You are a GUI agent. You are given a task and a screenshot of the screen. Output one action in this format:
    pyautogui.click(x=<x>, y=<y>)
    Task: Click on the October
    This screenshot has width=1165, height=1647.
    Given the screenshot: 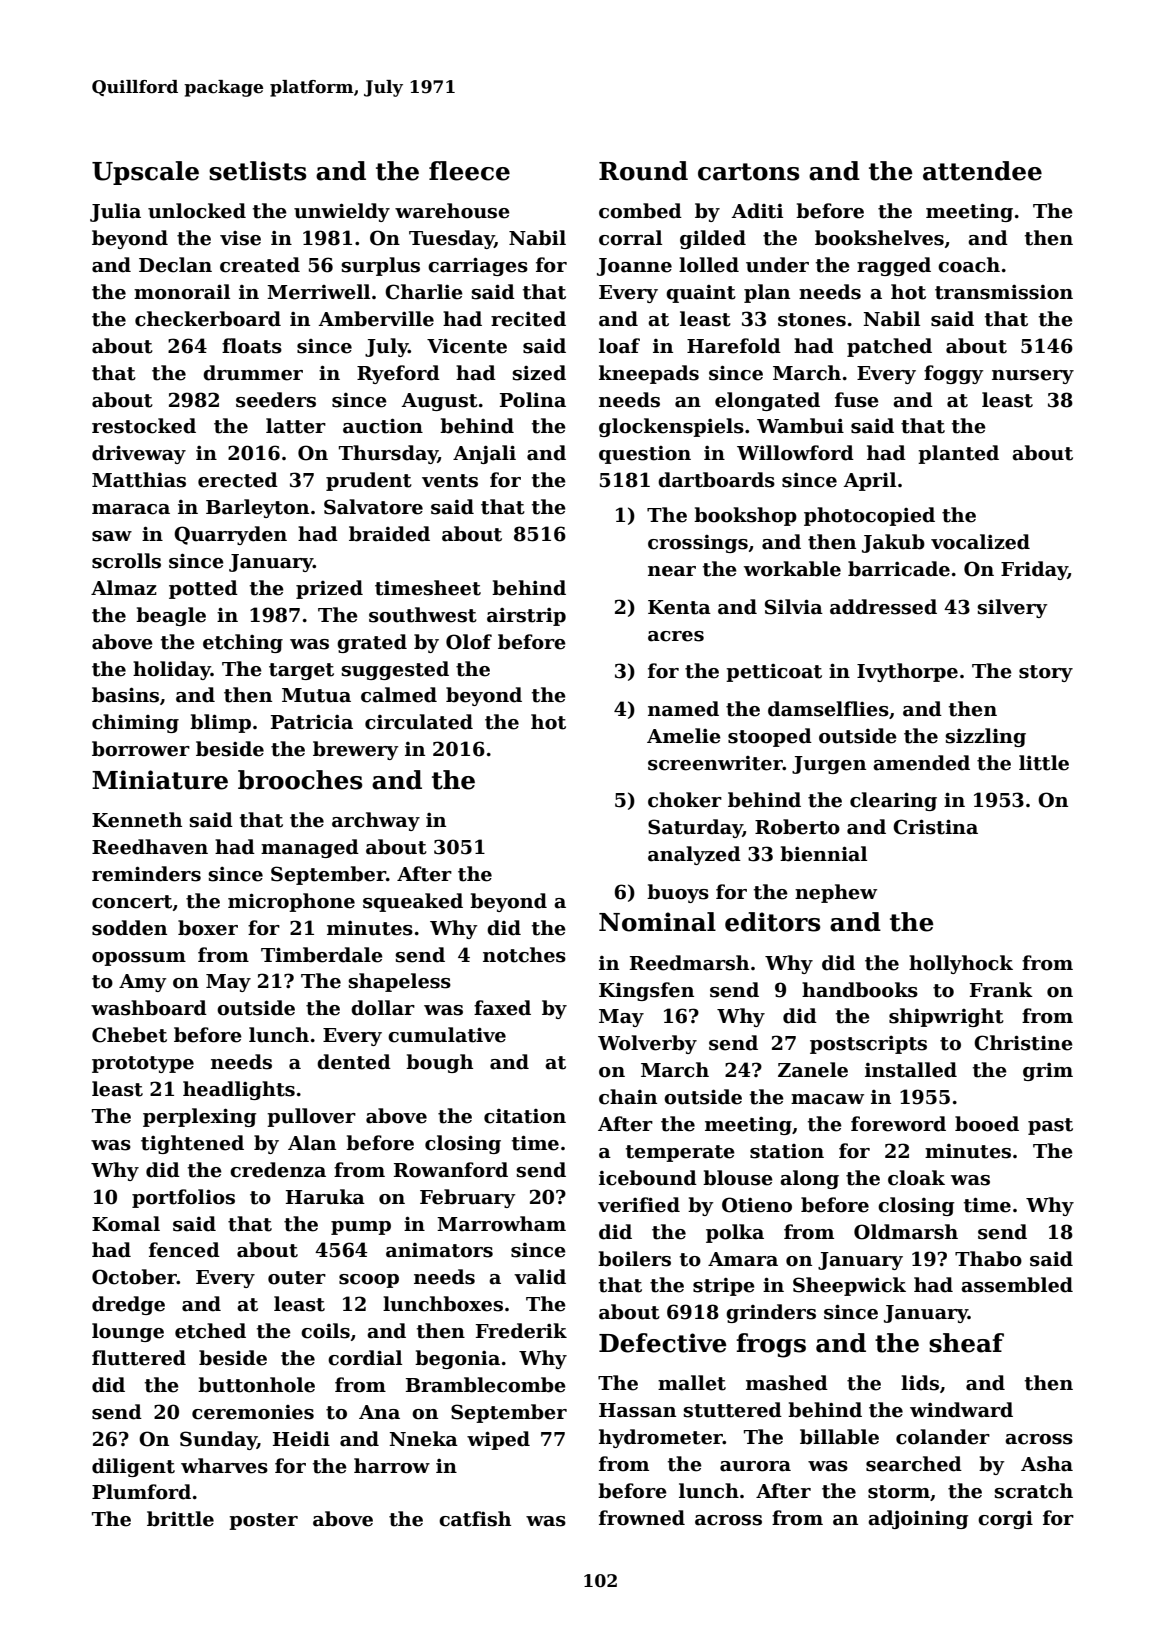 What is the action you would take?
    pyautogui.click(x=134, y=1277)
